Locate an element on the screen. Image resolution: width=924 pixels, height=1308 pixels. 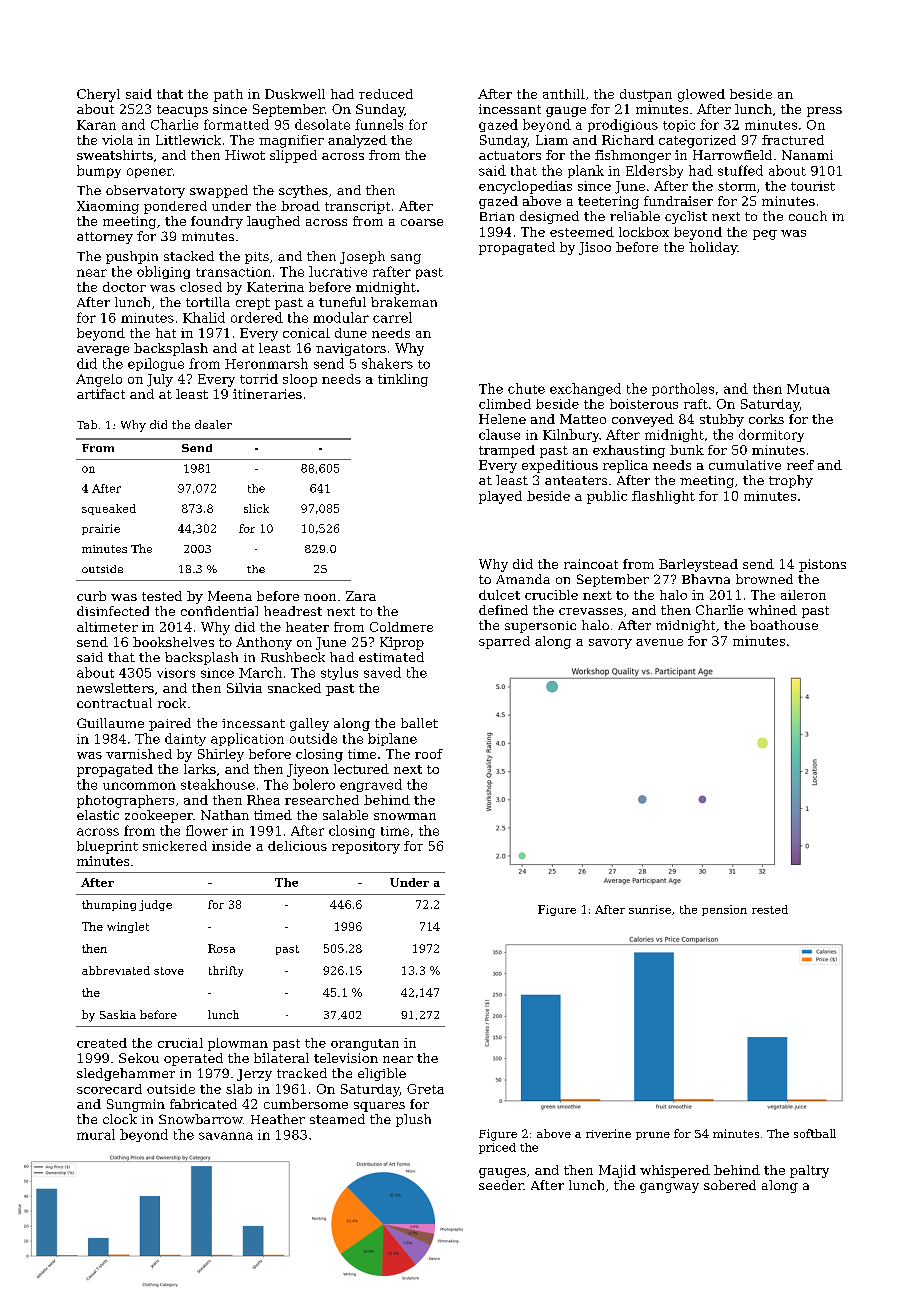
mural is located at coordinates (96, 1134).
